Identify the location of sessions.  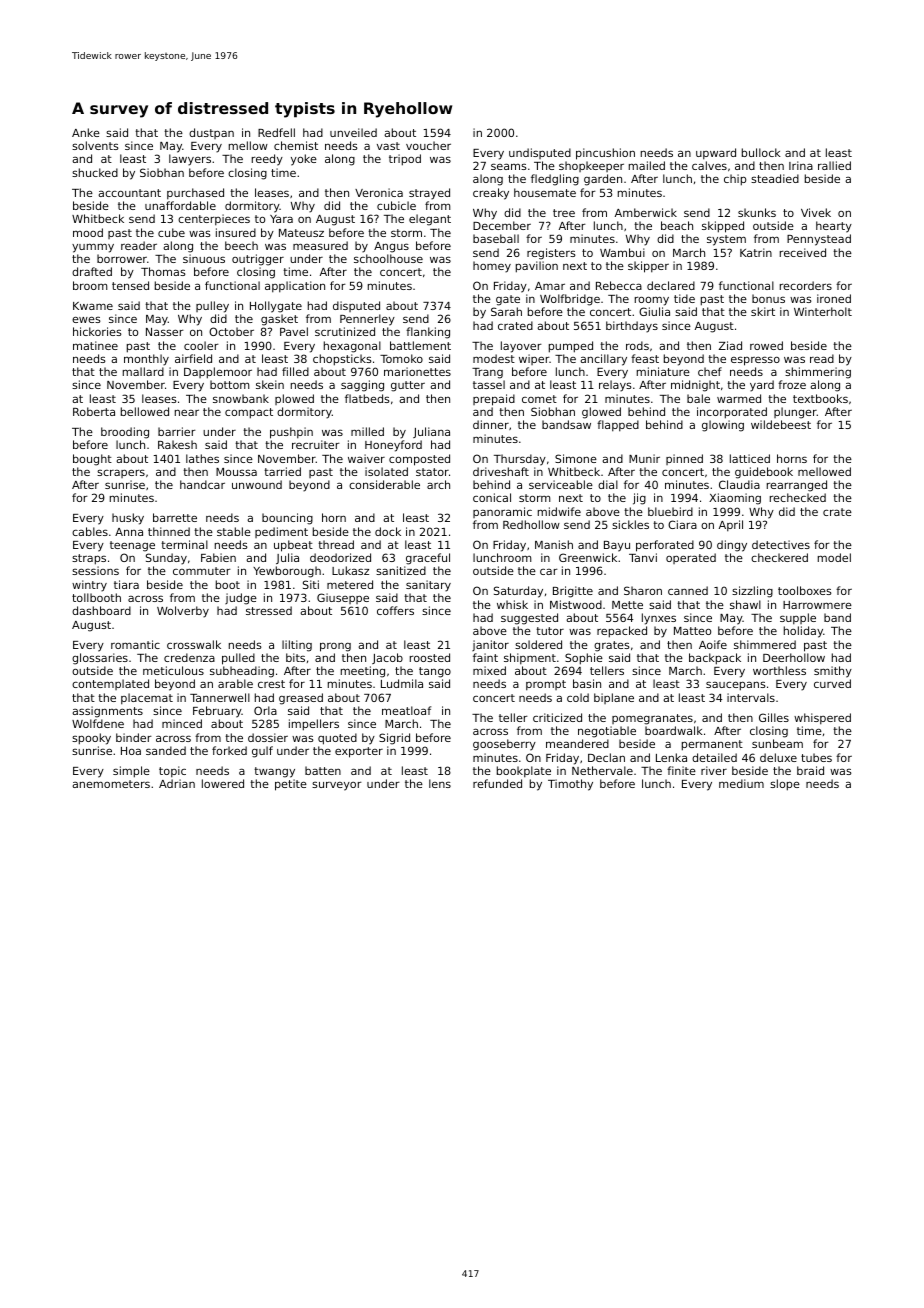
(95, 570).
